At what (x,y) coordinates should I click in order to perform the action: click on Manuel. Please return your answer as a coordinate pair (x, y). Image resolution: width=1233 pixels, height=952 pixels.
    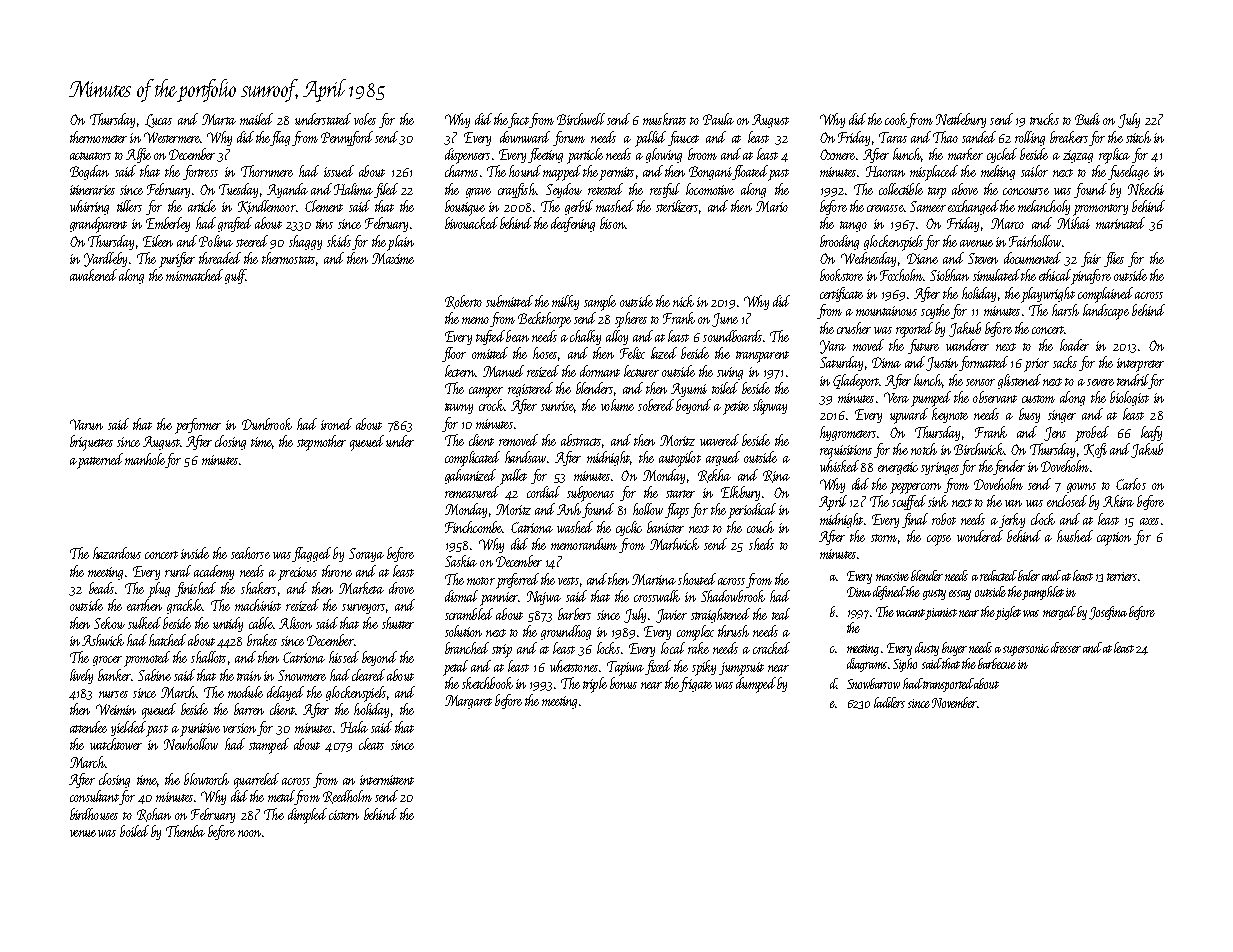
    Looking at the image, I should click on (503, 371).
